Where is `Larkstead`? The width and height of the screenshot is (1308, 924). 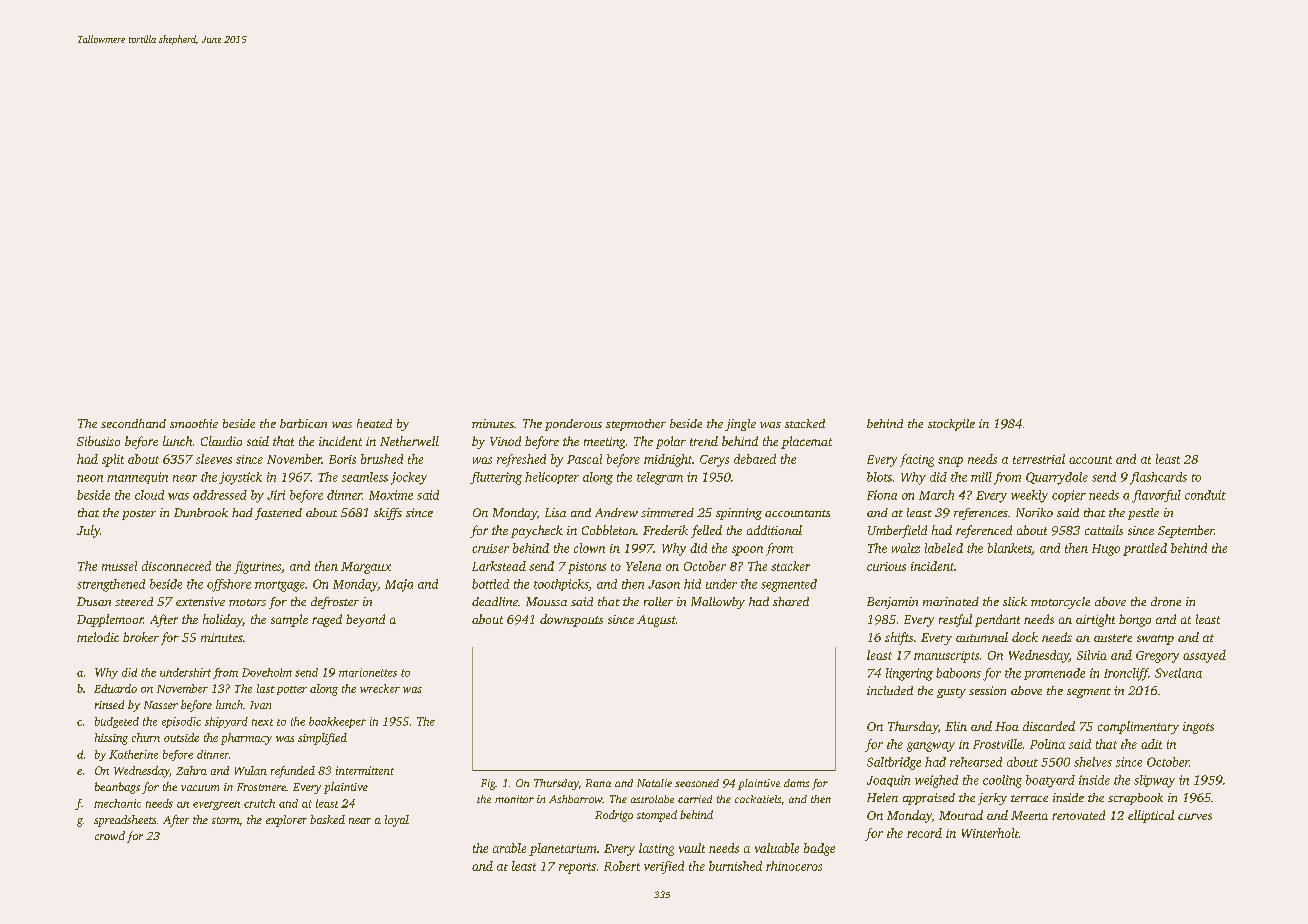 Larkstead is located at coordinates (499, 566).
